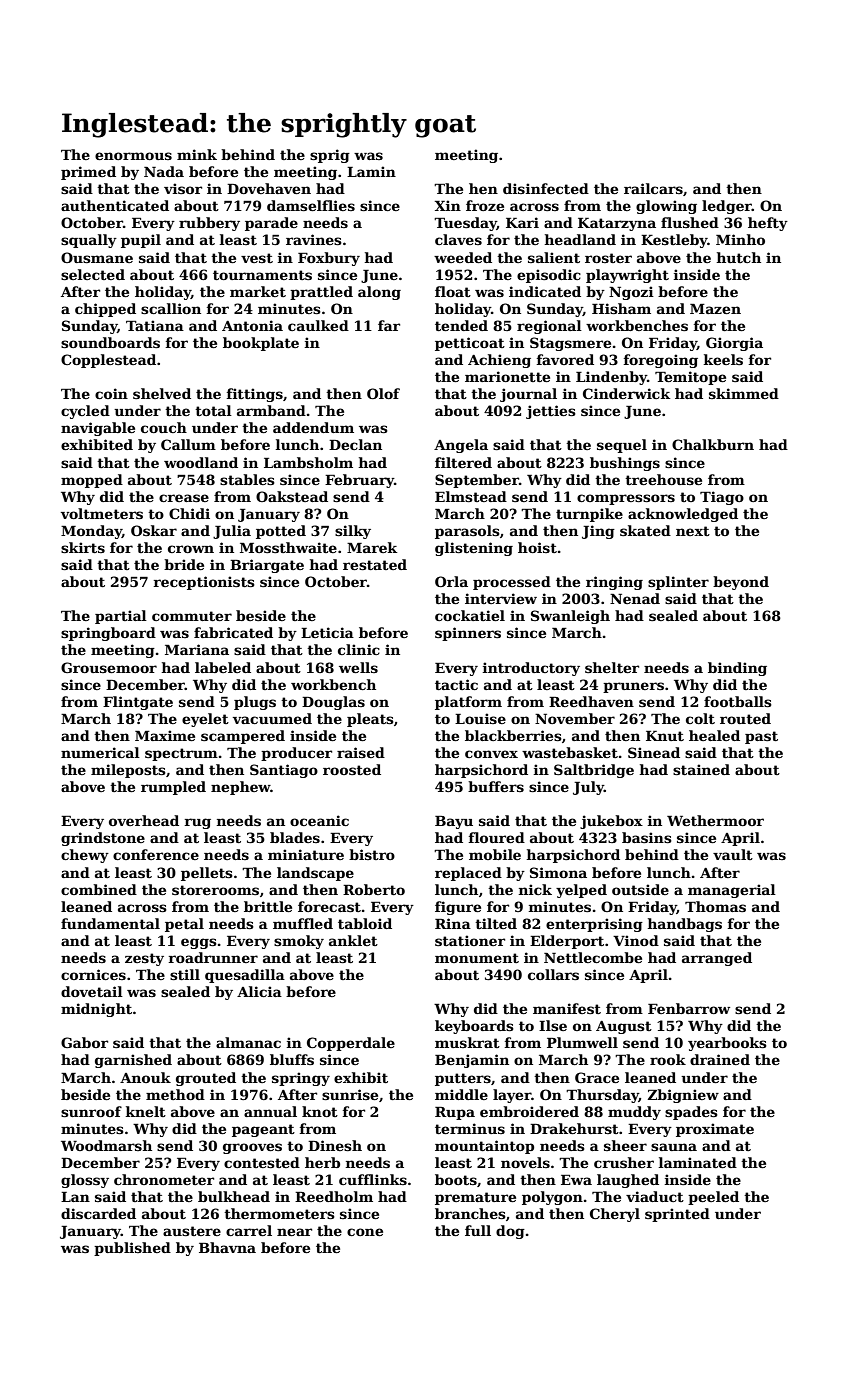  What do you see at coordinates (653, 188) in the page?
I see `railcars` at bounding box center [653, 188].
